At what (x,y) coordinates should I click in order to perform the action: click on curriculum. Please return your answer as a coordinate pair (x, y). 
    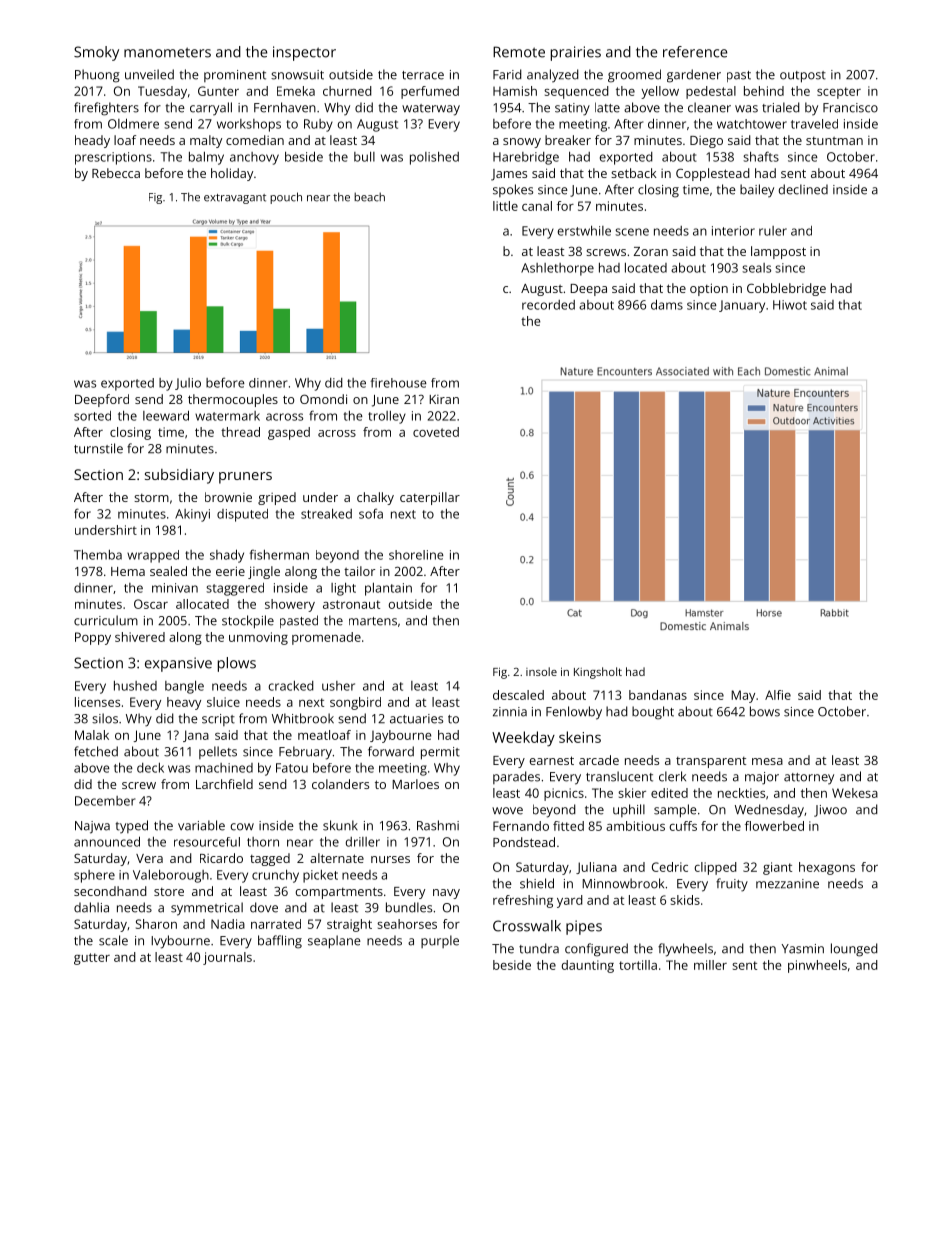
    Looking at the image, I should click on (106, 620).
